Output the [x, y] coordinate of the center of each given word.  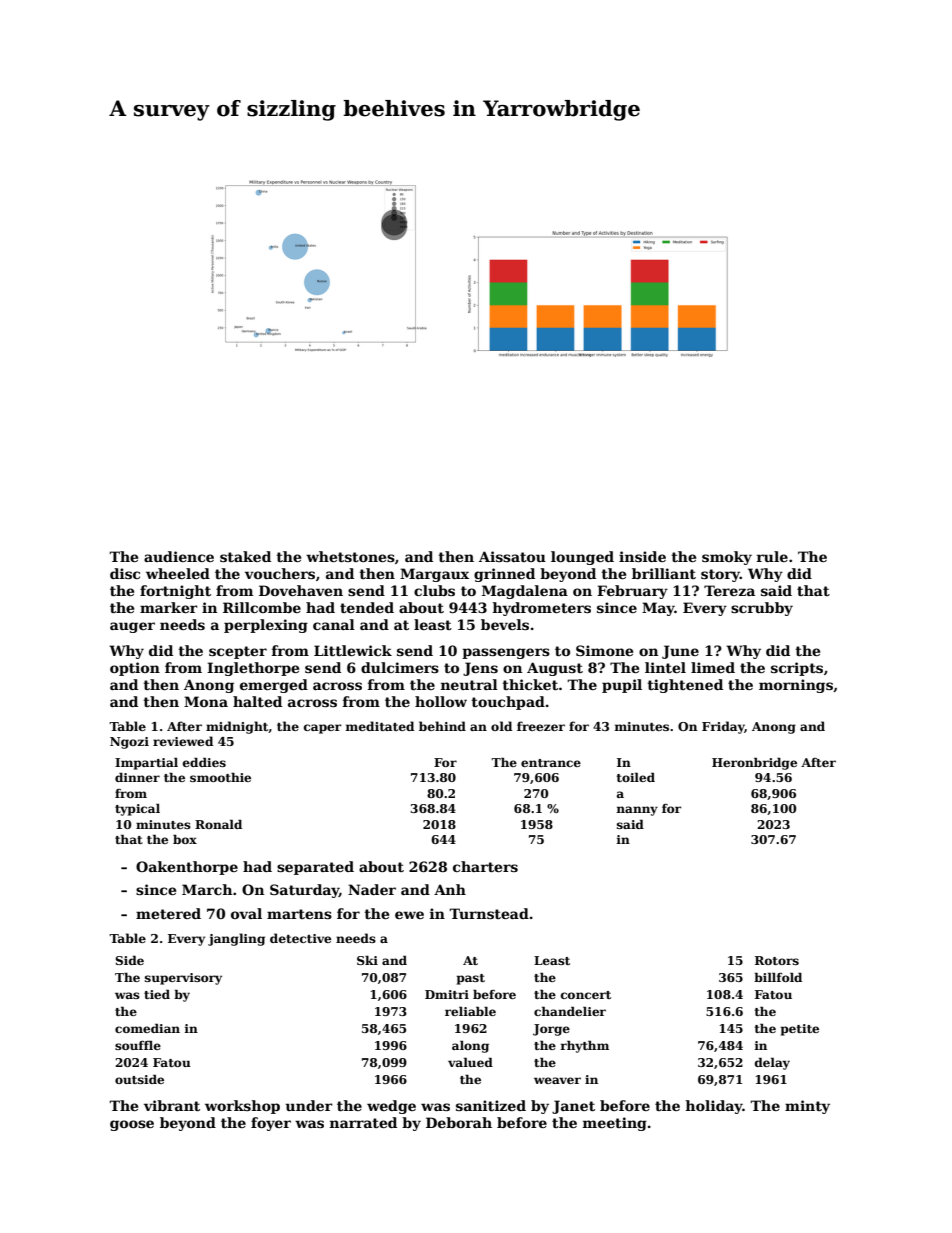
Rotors [777, 960]
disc [125, 573]
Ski [367, 960]
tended [367, 607]
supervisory [183, 979]
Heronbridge [754, 763]
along [470, 1046]
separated [315, 868]
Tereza [729, 590]
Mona [206, 701]
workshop [242, 1107]
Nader [372, 889]
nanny [637, 811]
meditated [380, 726]
